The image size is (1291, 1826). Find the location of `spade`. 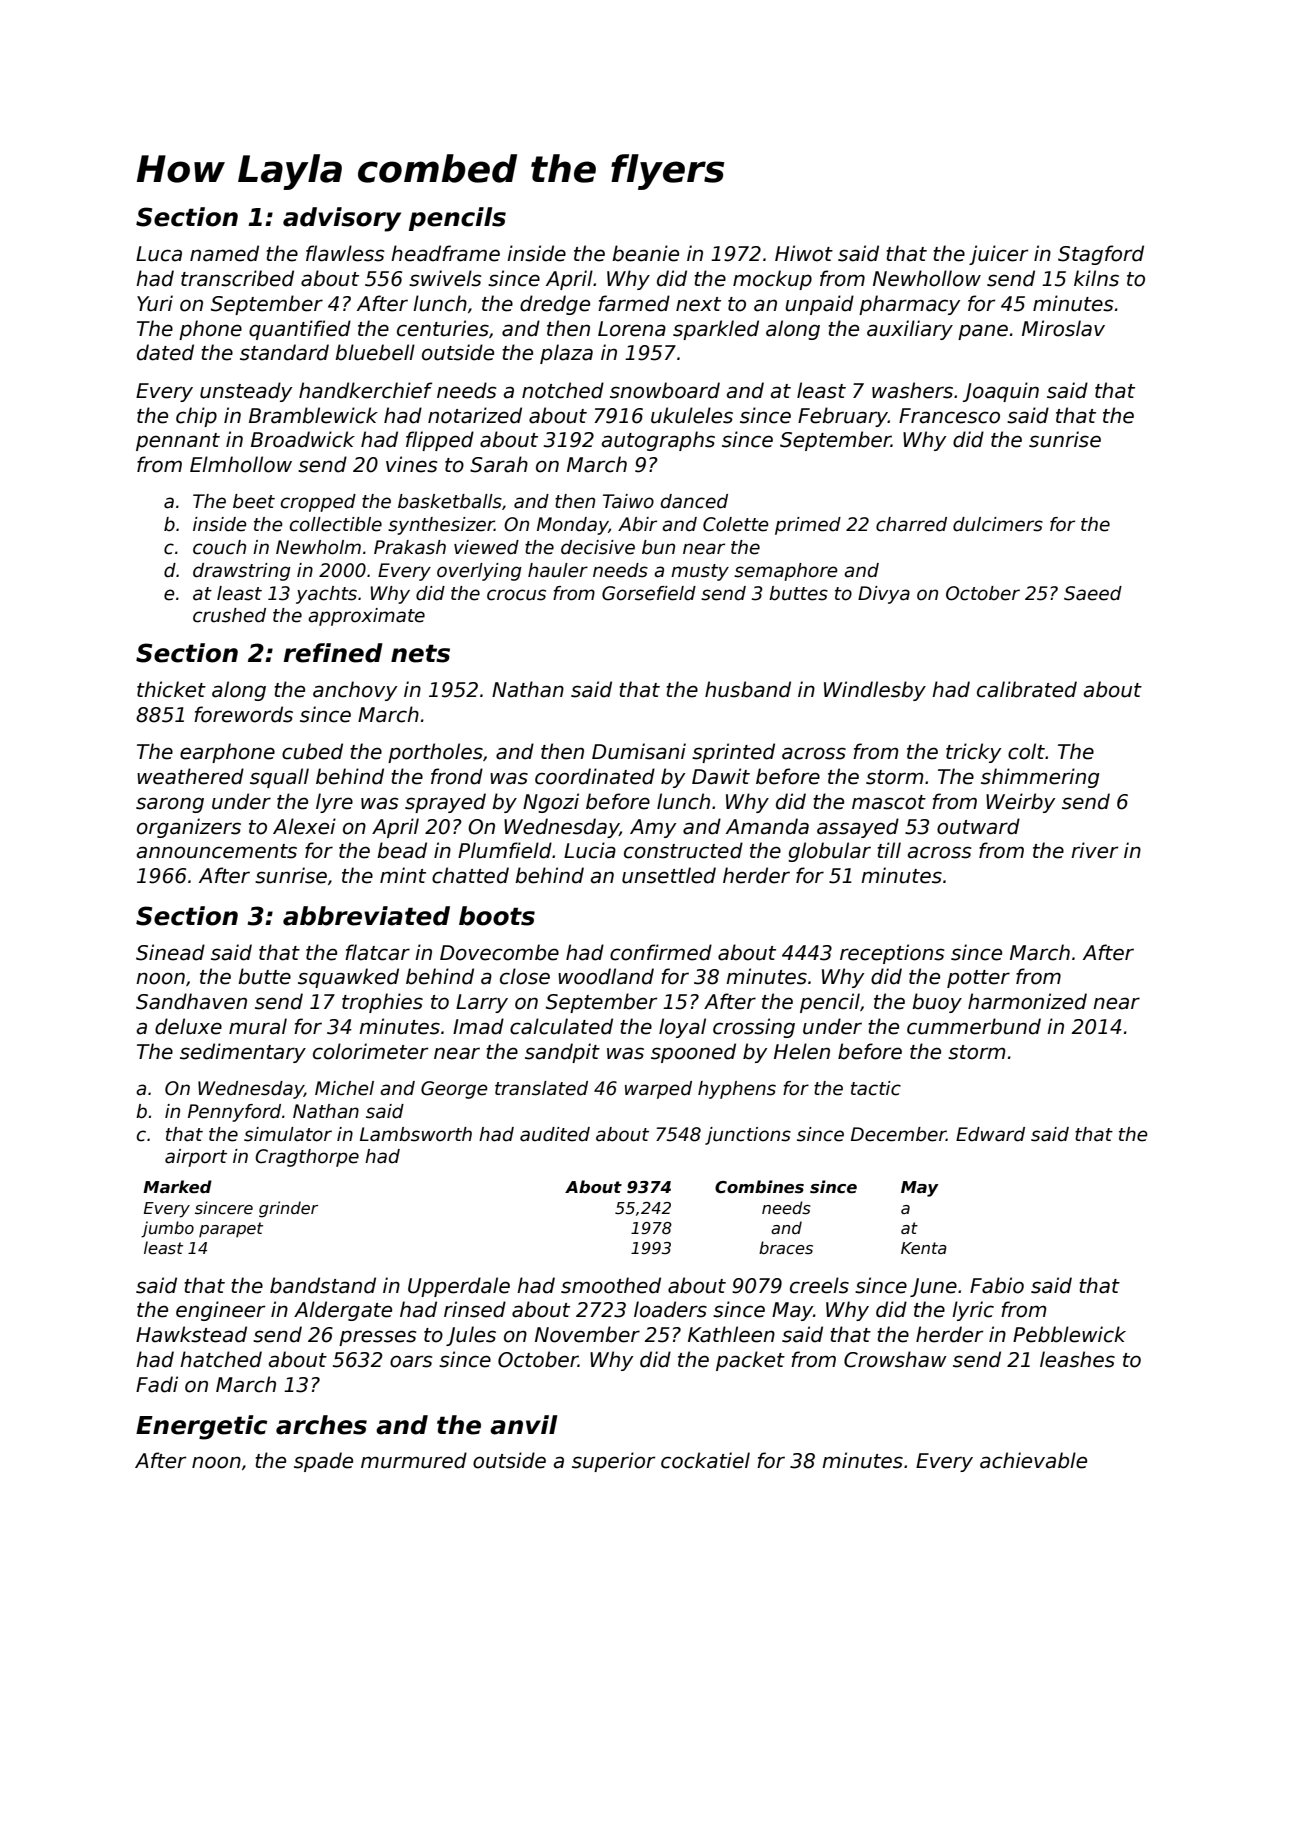

spade is located at coordinates (323, 1462).
